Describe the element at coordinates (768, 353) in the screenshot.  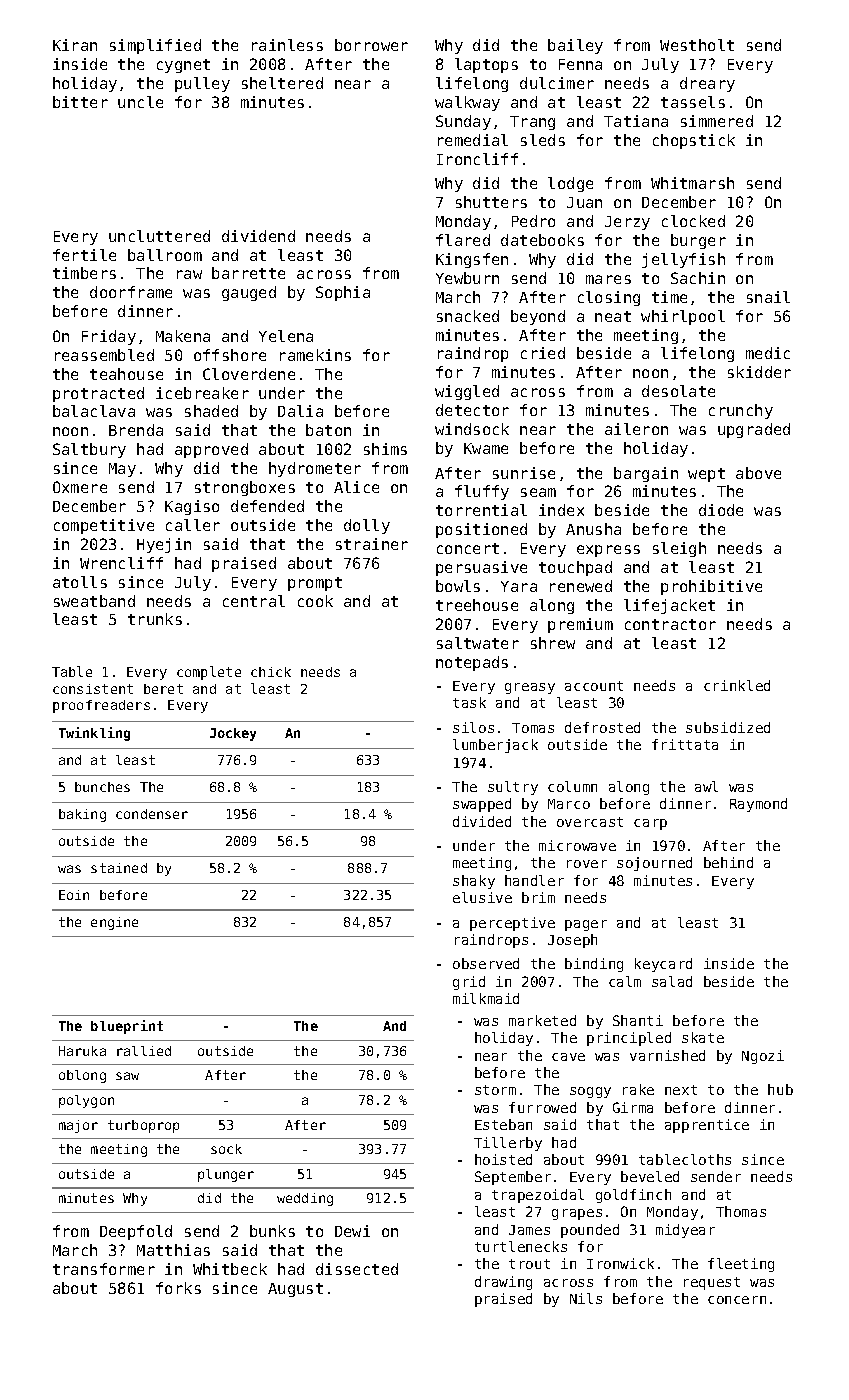
I see `medic` at that location.
